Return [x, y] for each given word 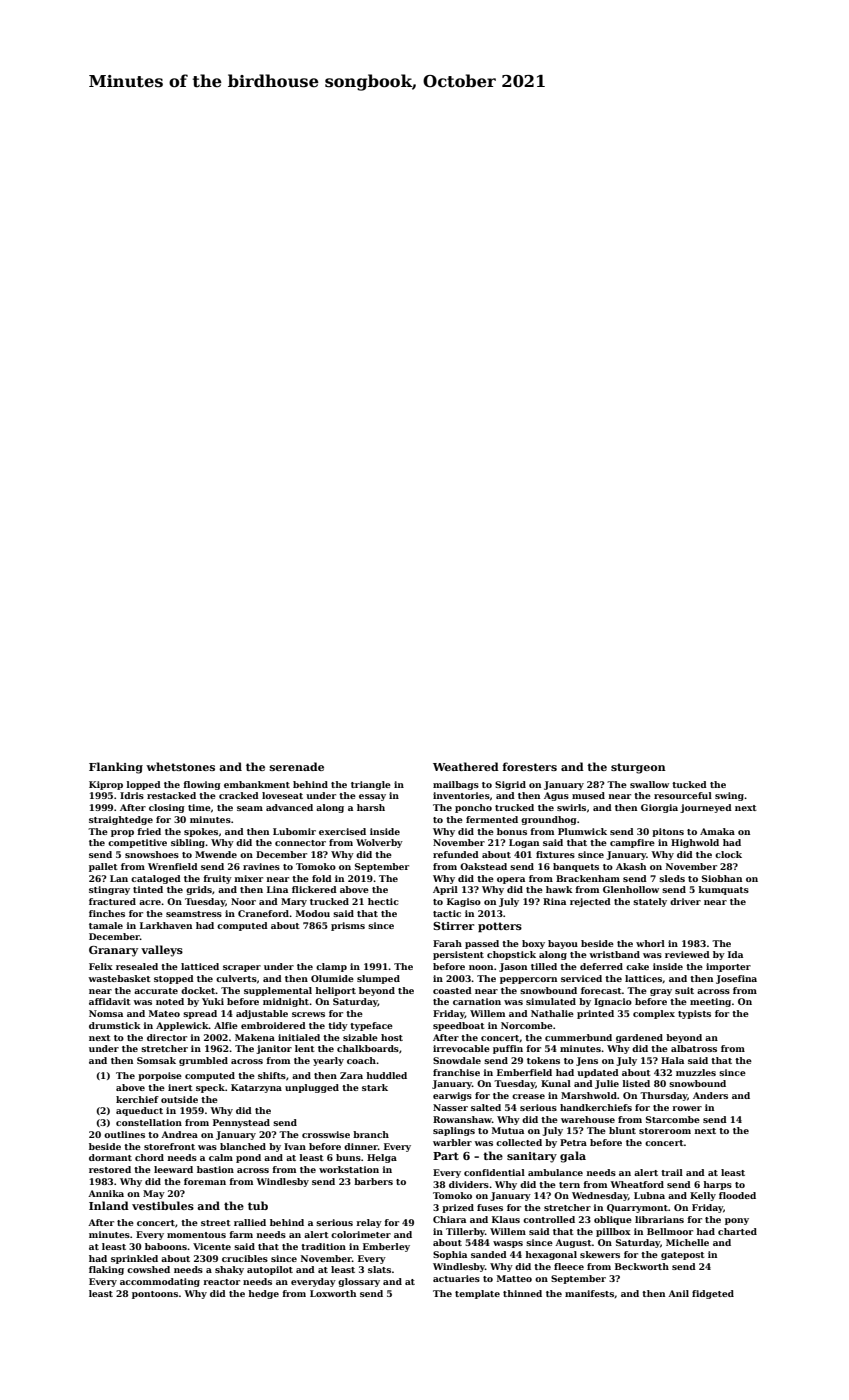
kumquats [724, 890]
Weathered [466, 766]
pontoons [155, 1295]
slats [379, 1269]
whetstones [180, 766]
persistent [458, 955]
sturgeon [638, 768]
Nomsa [106, 1013]
